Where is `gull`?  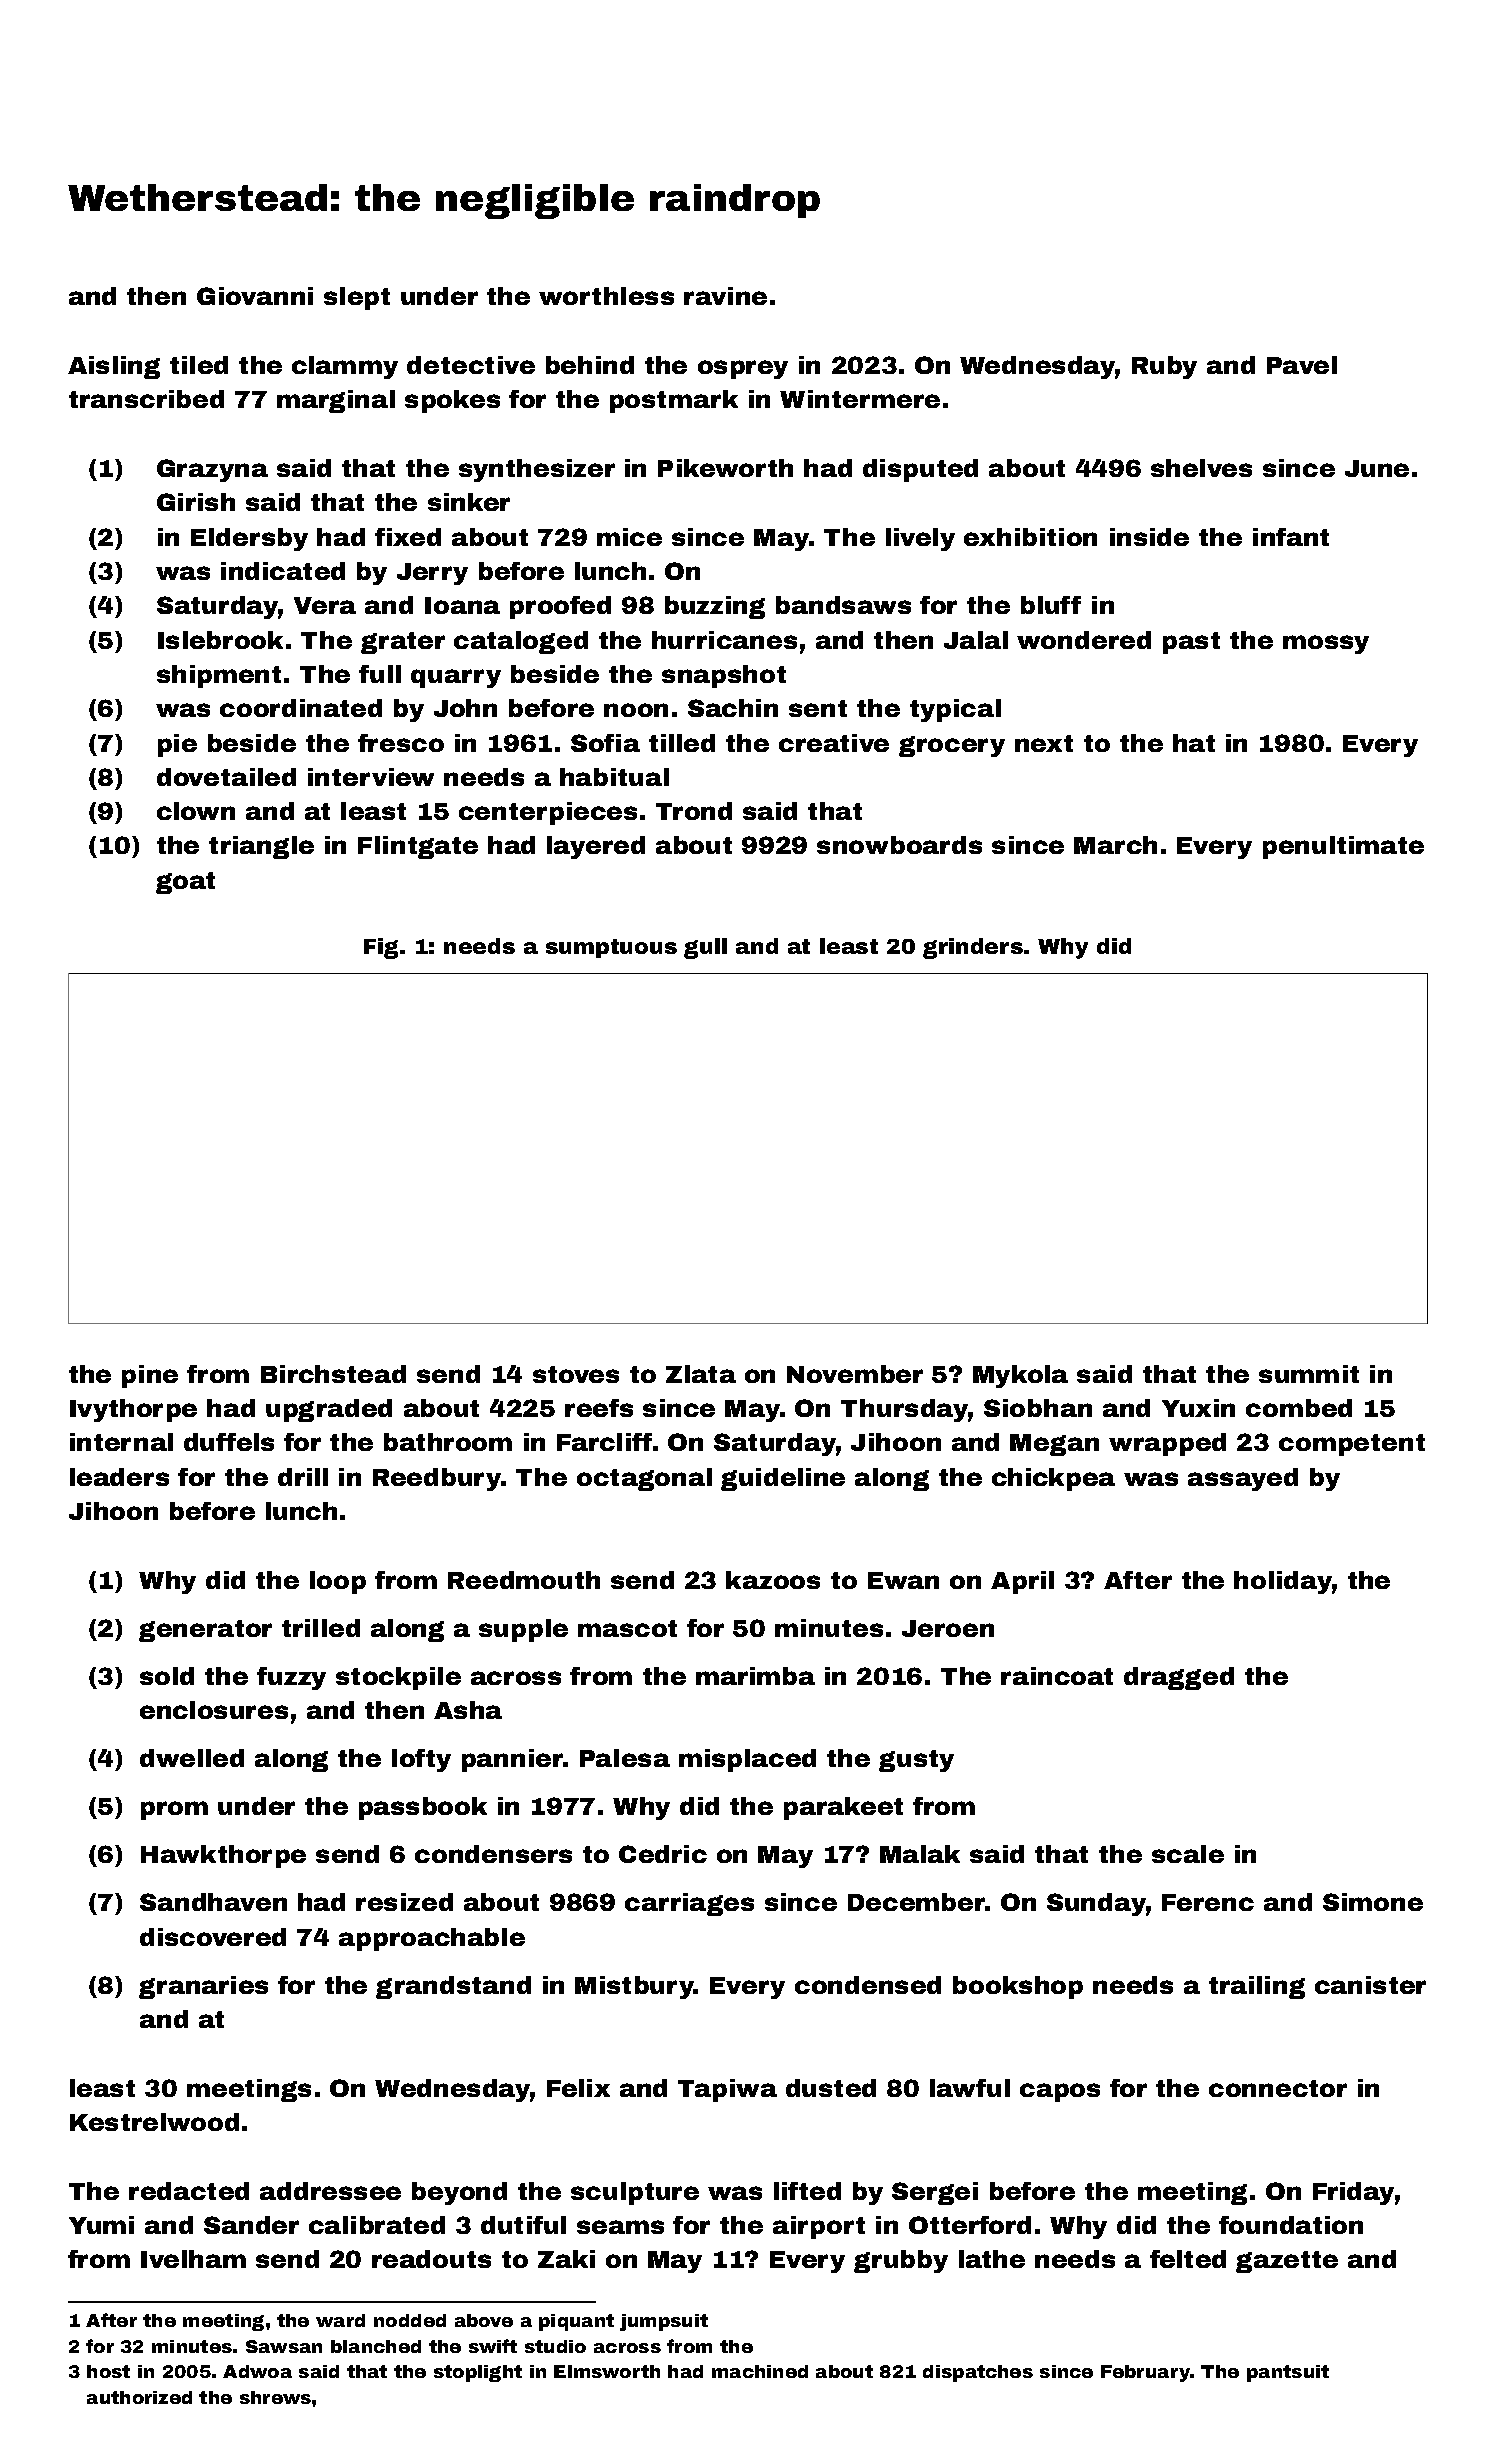 gull is located at coordinates (705, 948).
